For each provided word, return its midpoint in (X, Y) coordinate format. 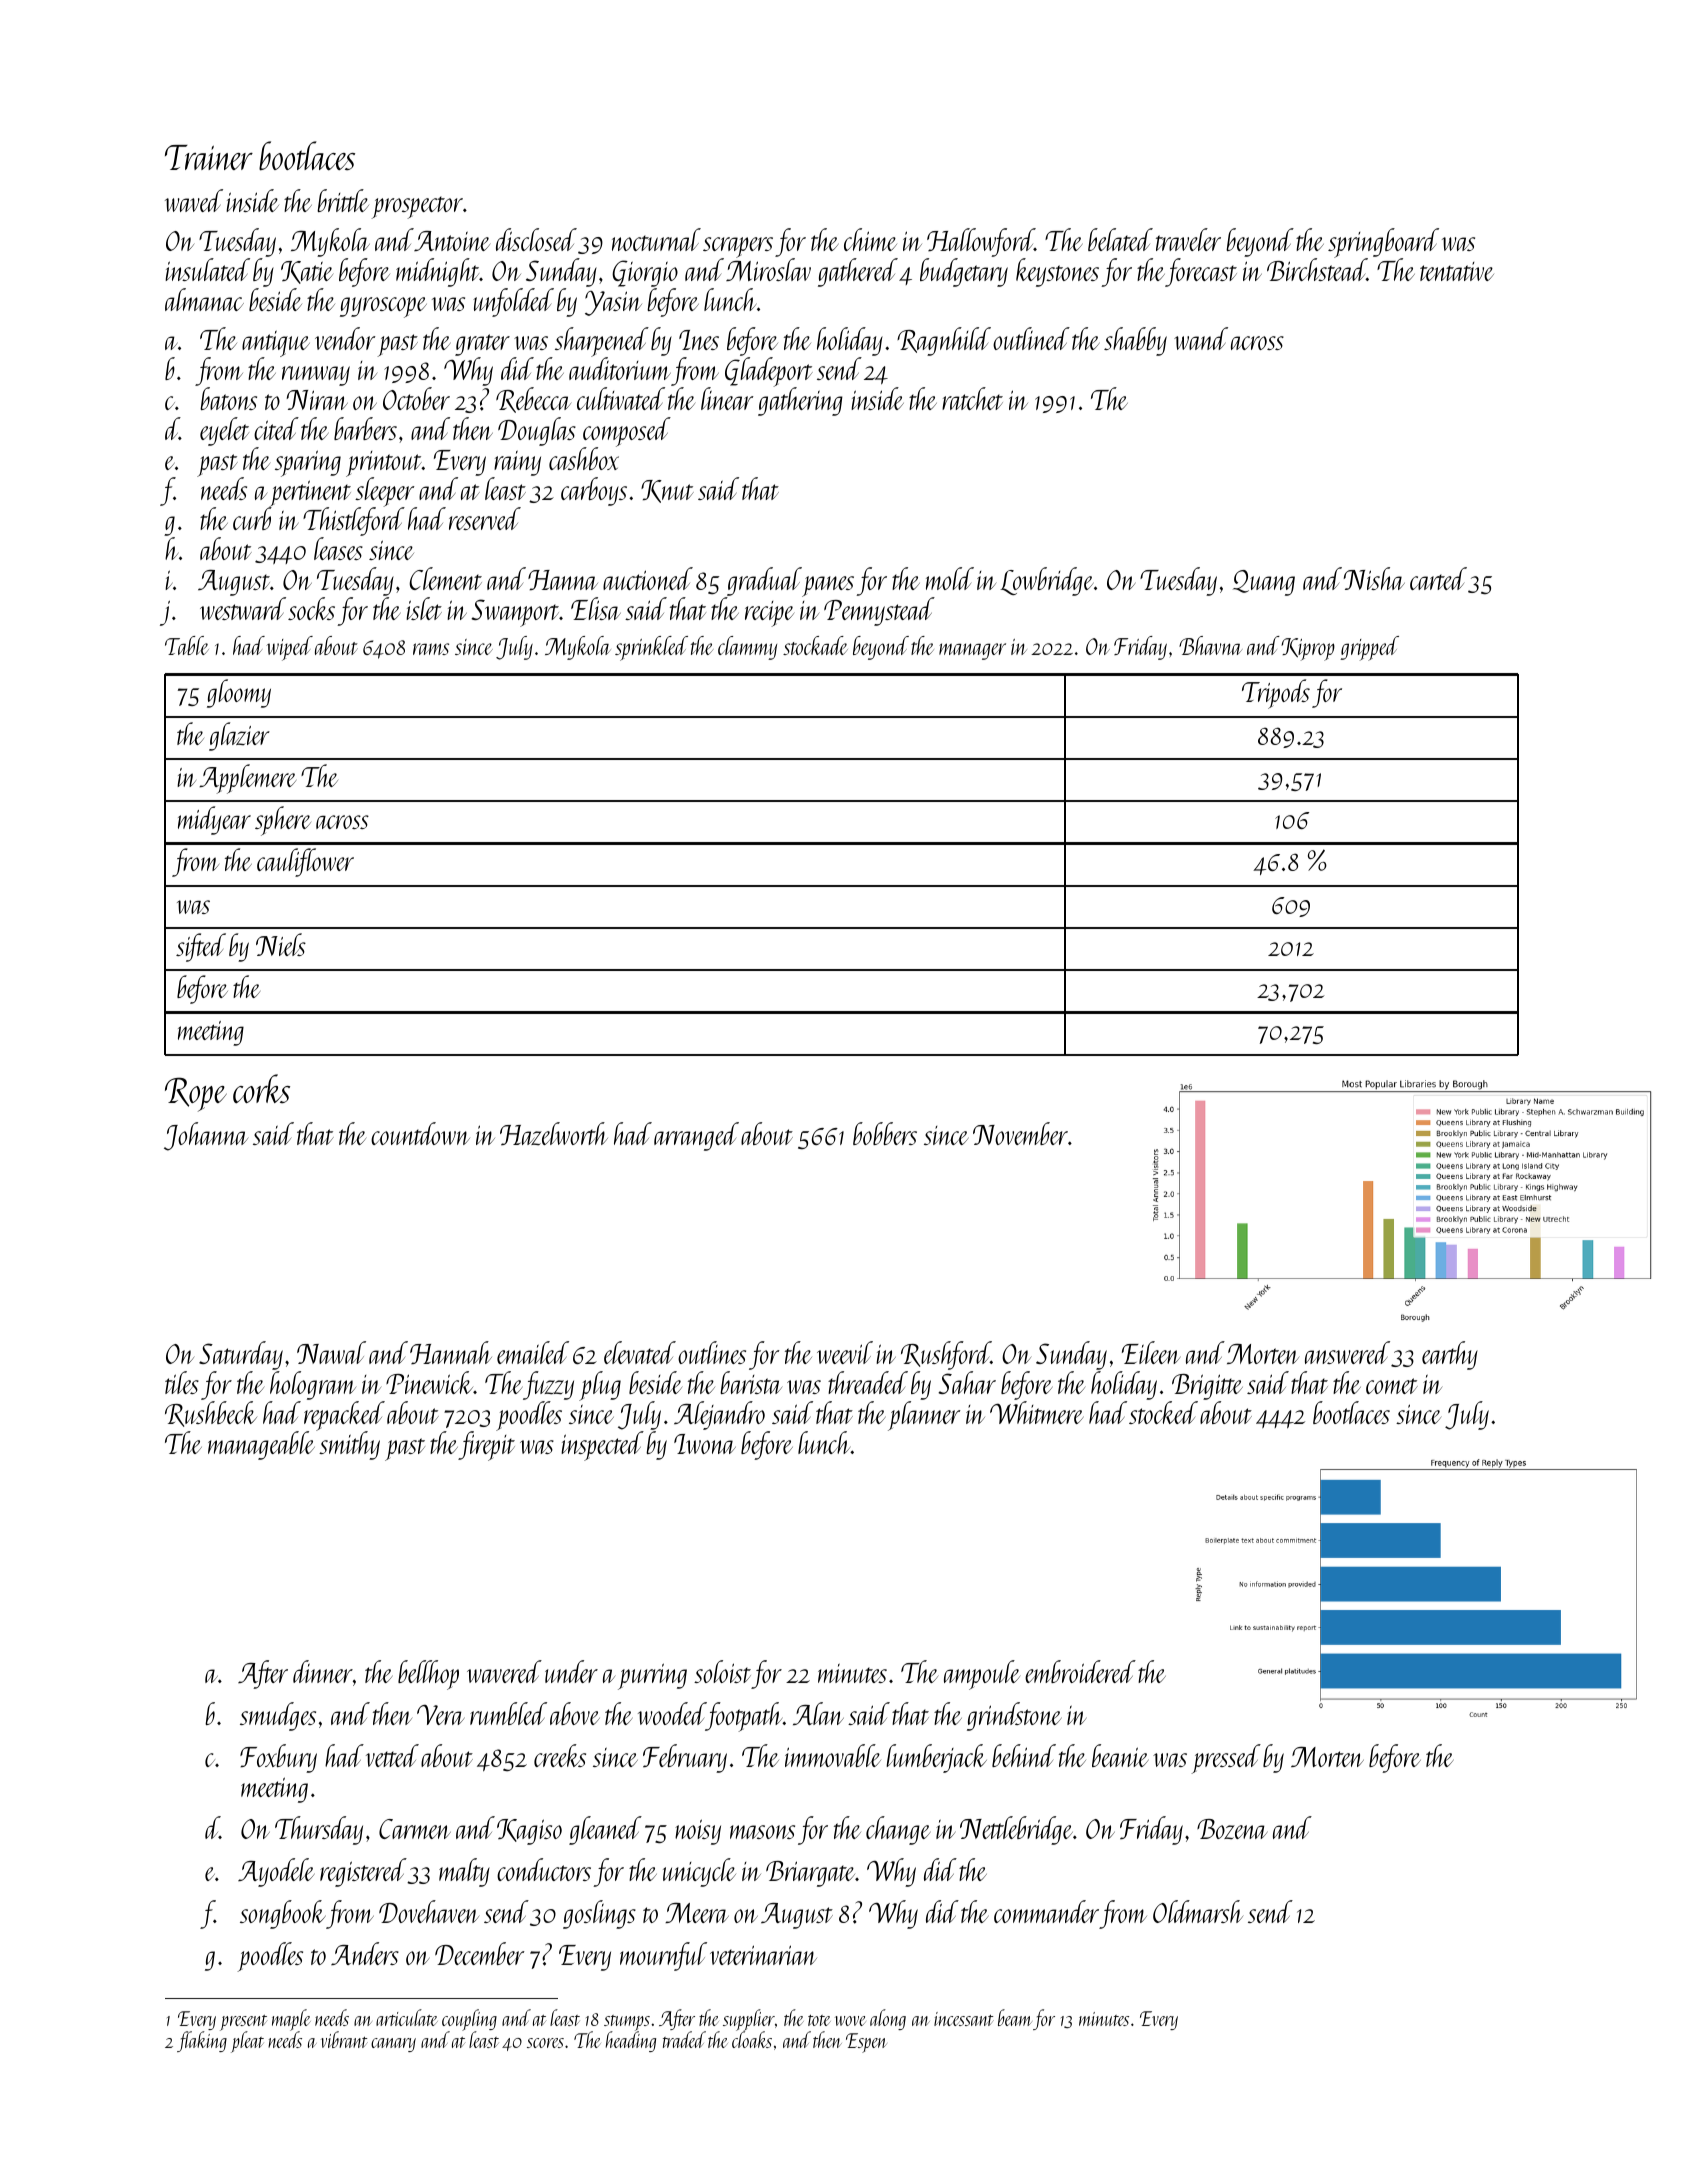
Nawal (331, 1352)
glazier (239, 736)
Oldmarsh (1198, 1911)
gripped (1369, 648)
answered (1347, 1352)
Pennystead (879, 611)
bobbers (885, 1133)
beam (1015, 2017)
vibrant (344, 2039)
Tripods (1276, 694)
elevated (640, 1352)
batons (228, 398)
